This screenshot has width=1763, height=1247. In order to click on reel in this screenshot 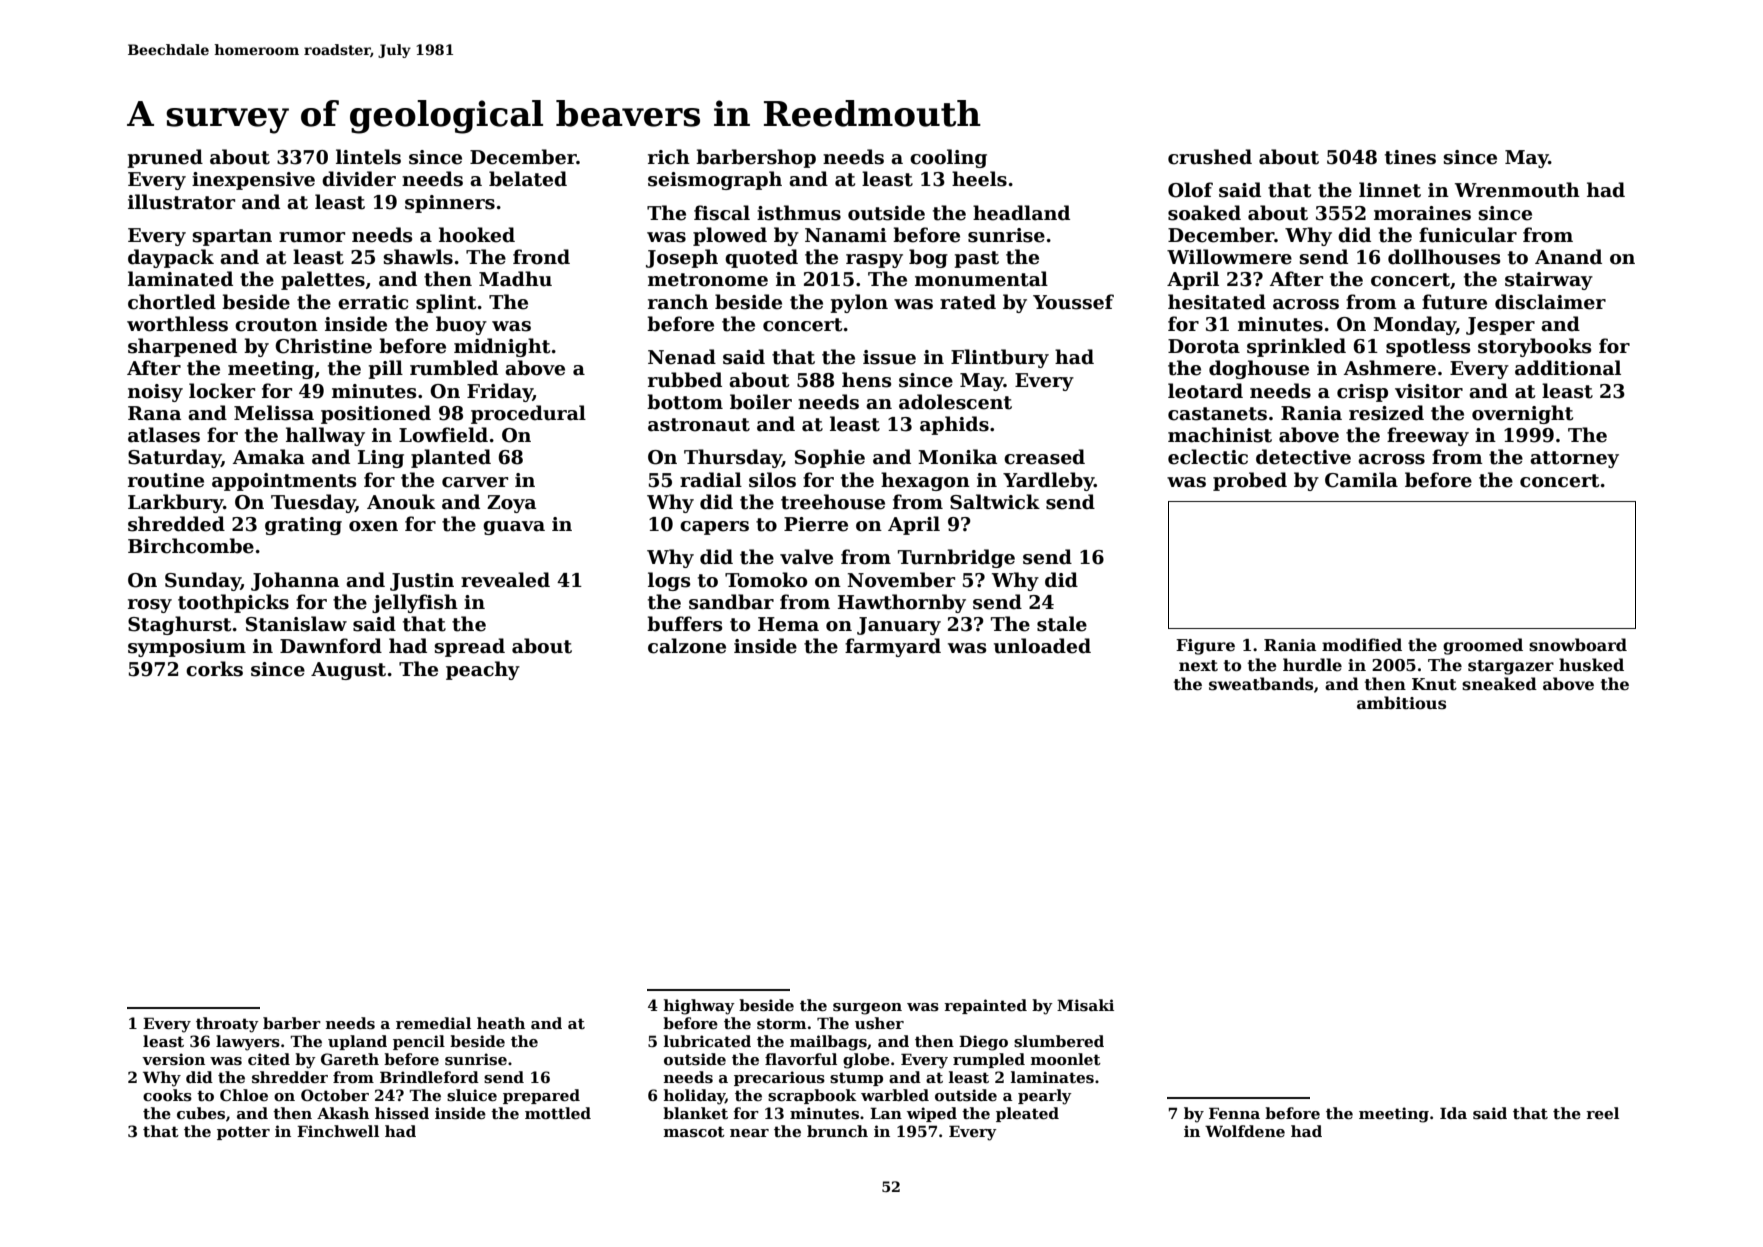, I will do `click(1602, 1113)`.
